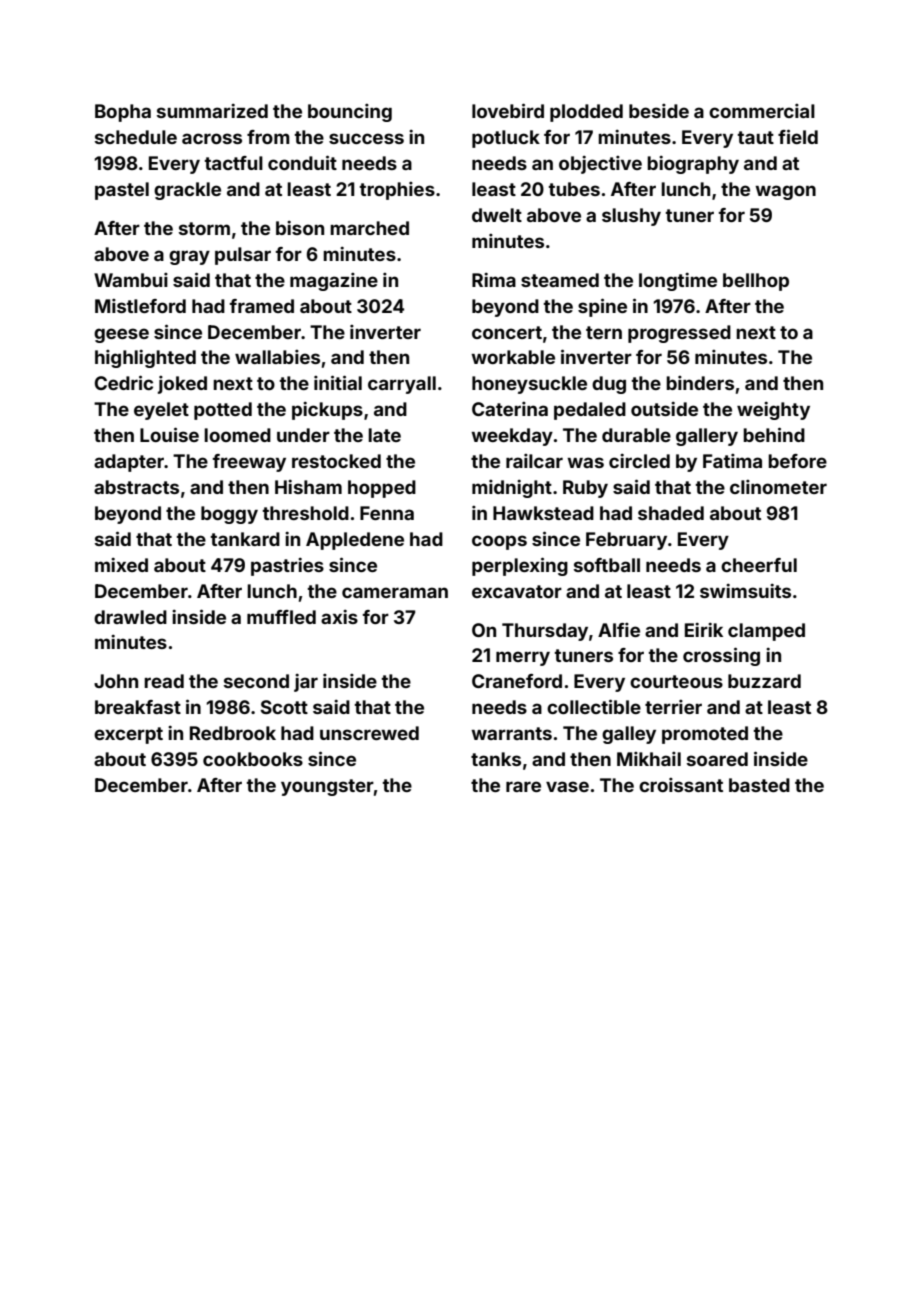 This screenshot has height=1308, width=924. Describe the element at coordinates (233, 733) in the screenshot. I see `Redbrook` at that location.
